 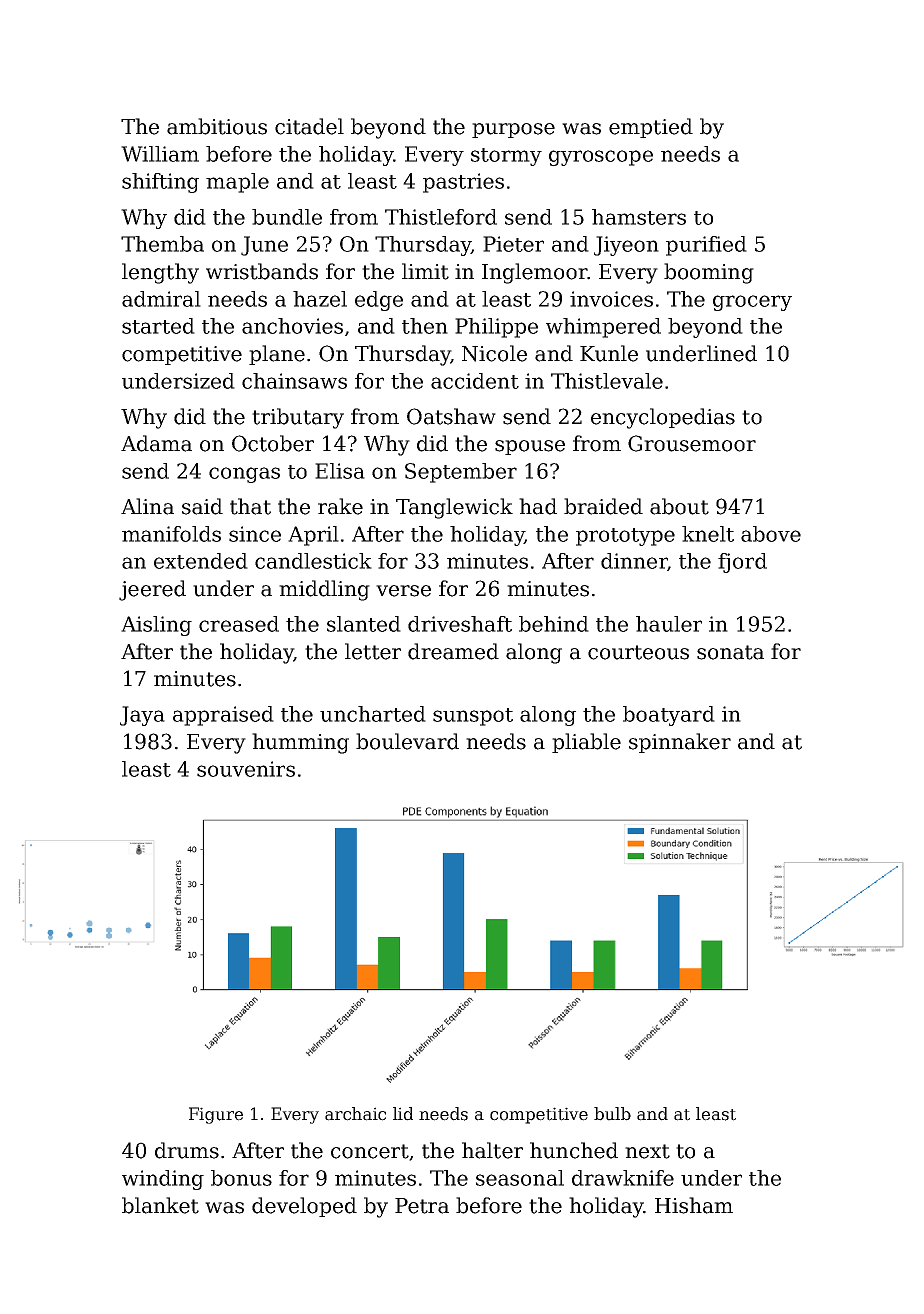 I want to click on pliable, so click(x=586, y=743).
